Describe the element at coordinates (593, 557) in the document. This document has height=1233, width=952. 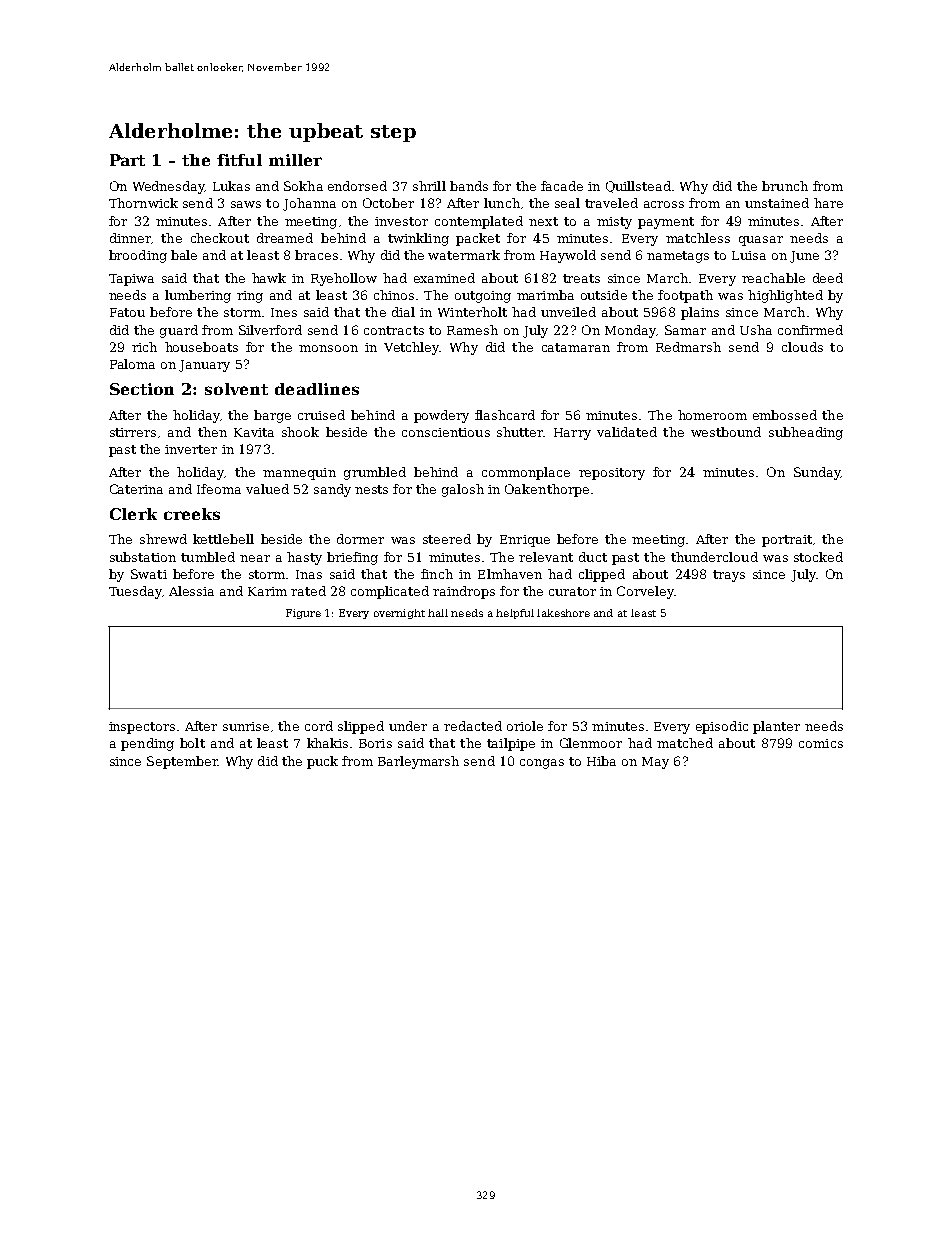
I see `duct` at that location.
